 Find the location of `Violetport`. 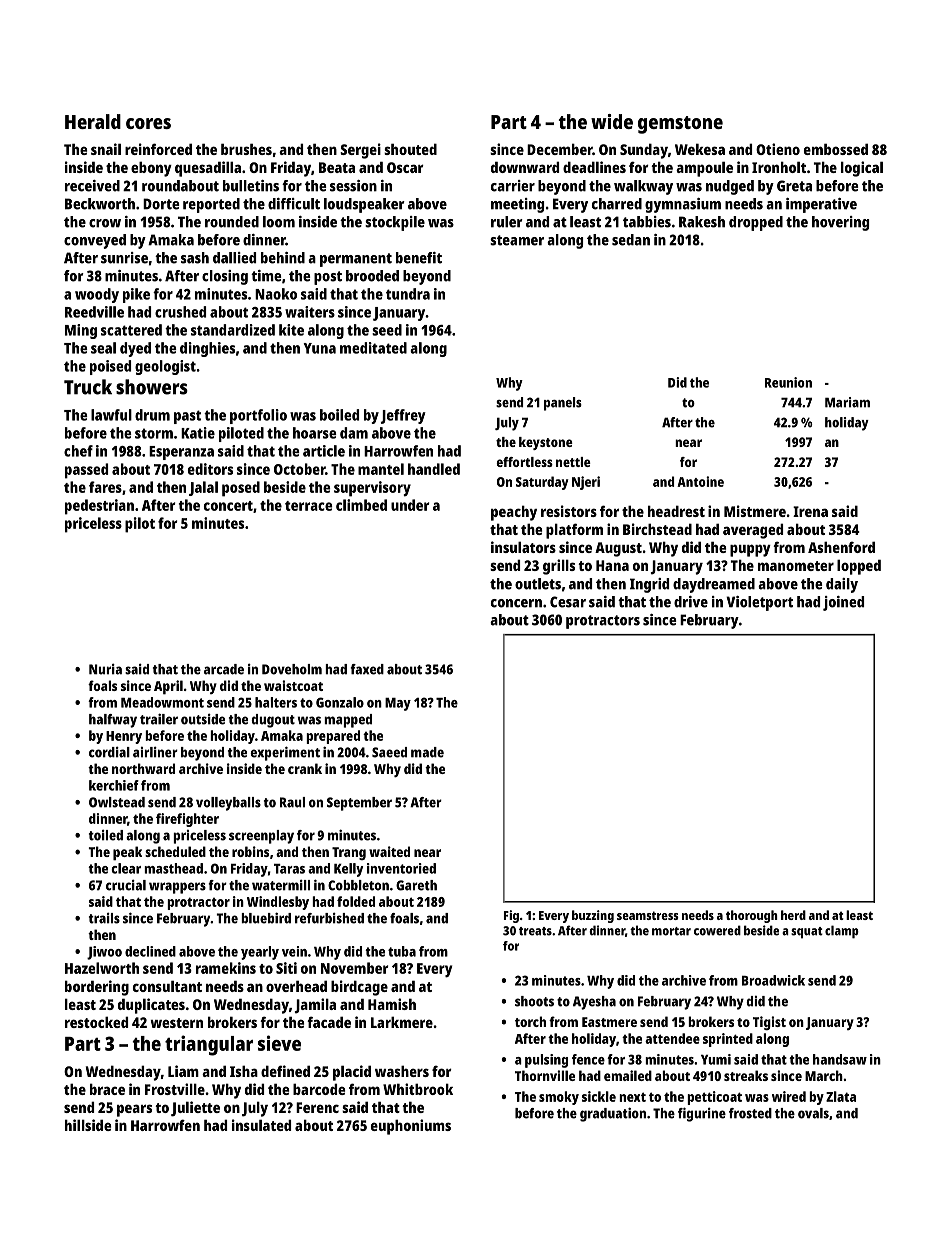

Violetport is located at coordinates (759, 603).
